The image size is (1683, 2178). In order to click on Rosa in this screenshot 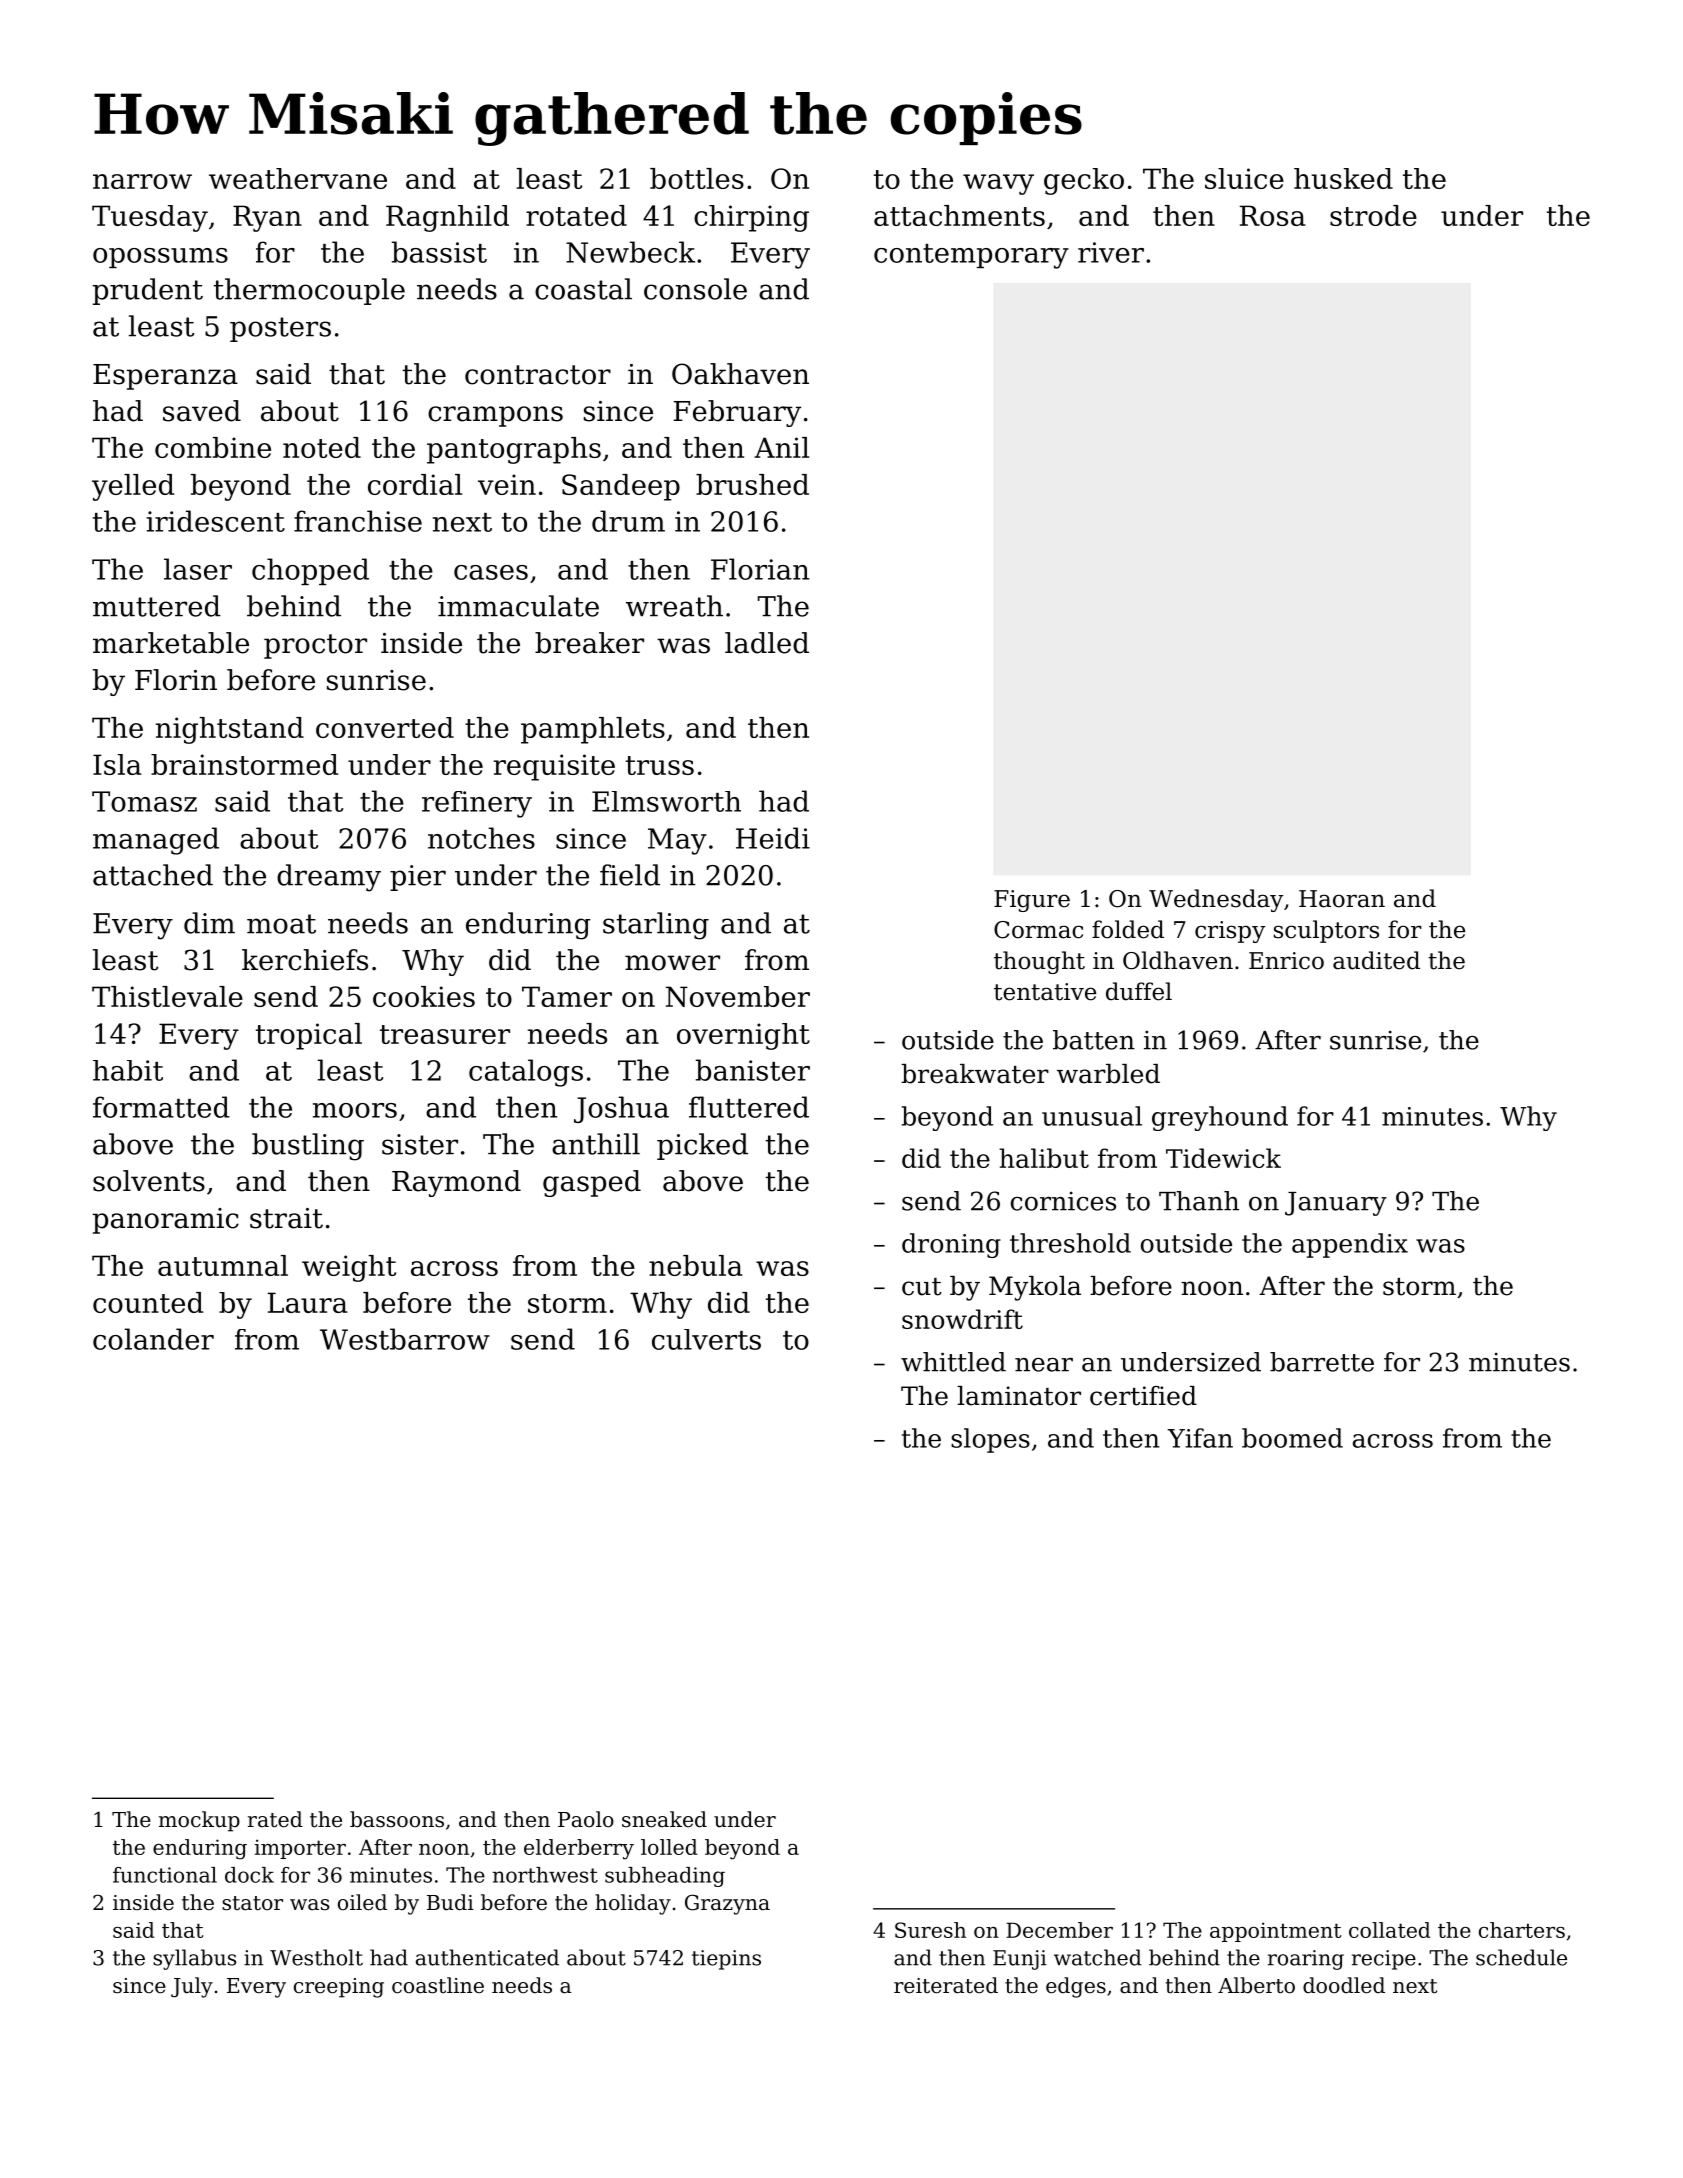, I will do `click(1273, 215)`.
